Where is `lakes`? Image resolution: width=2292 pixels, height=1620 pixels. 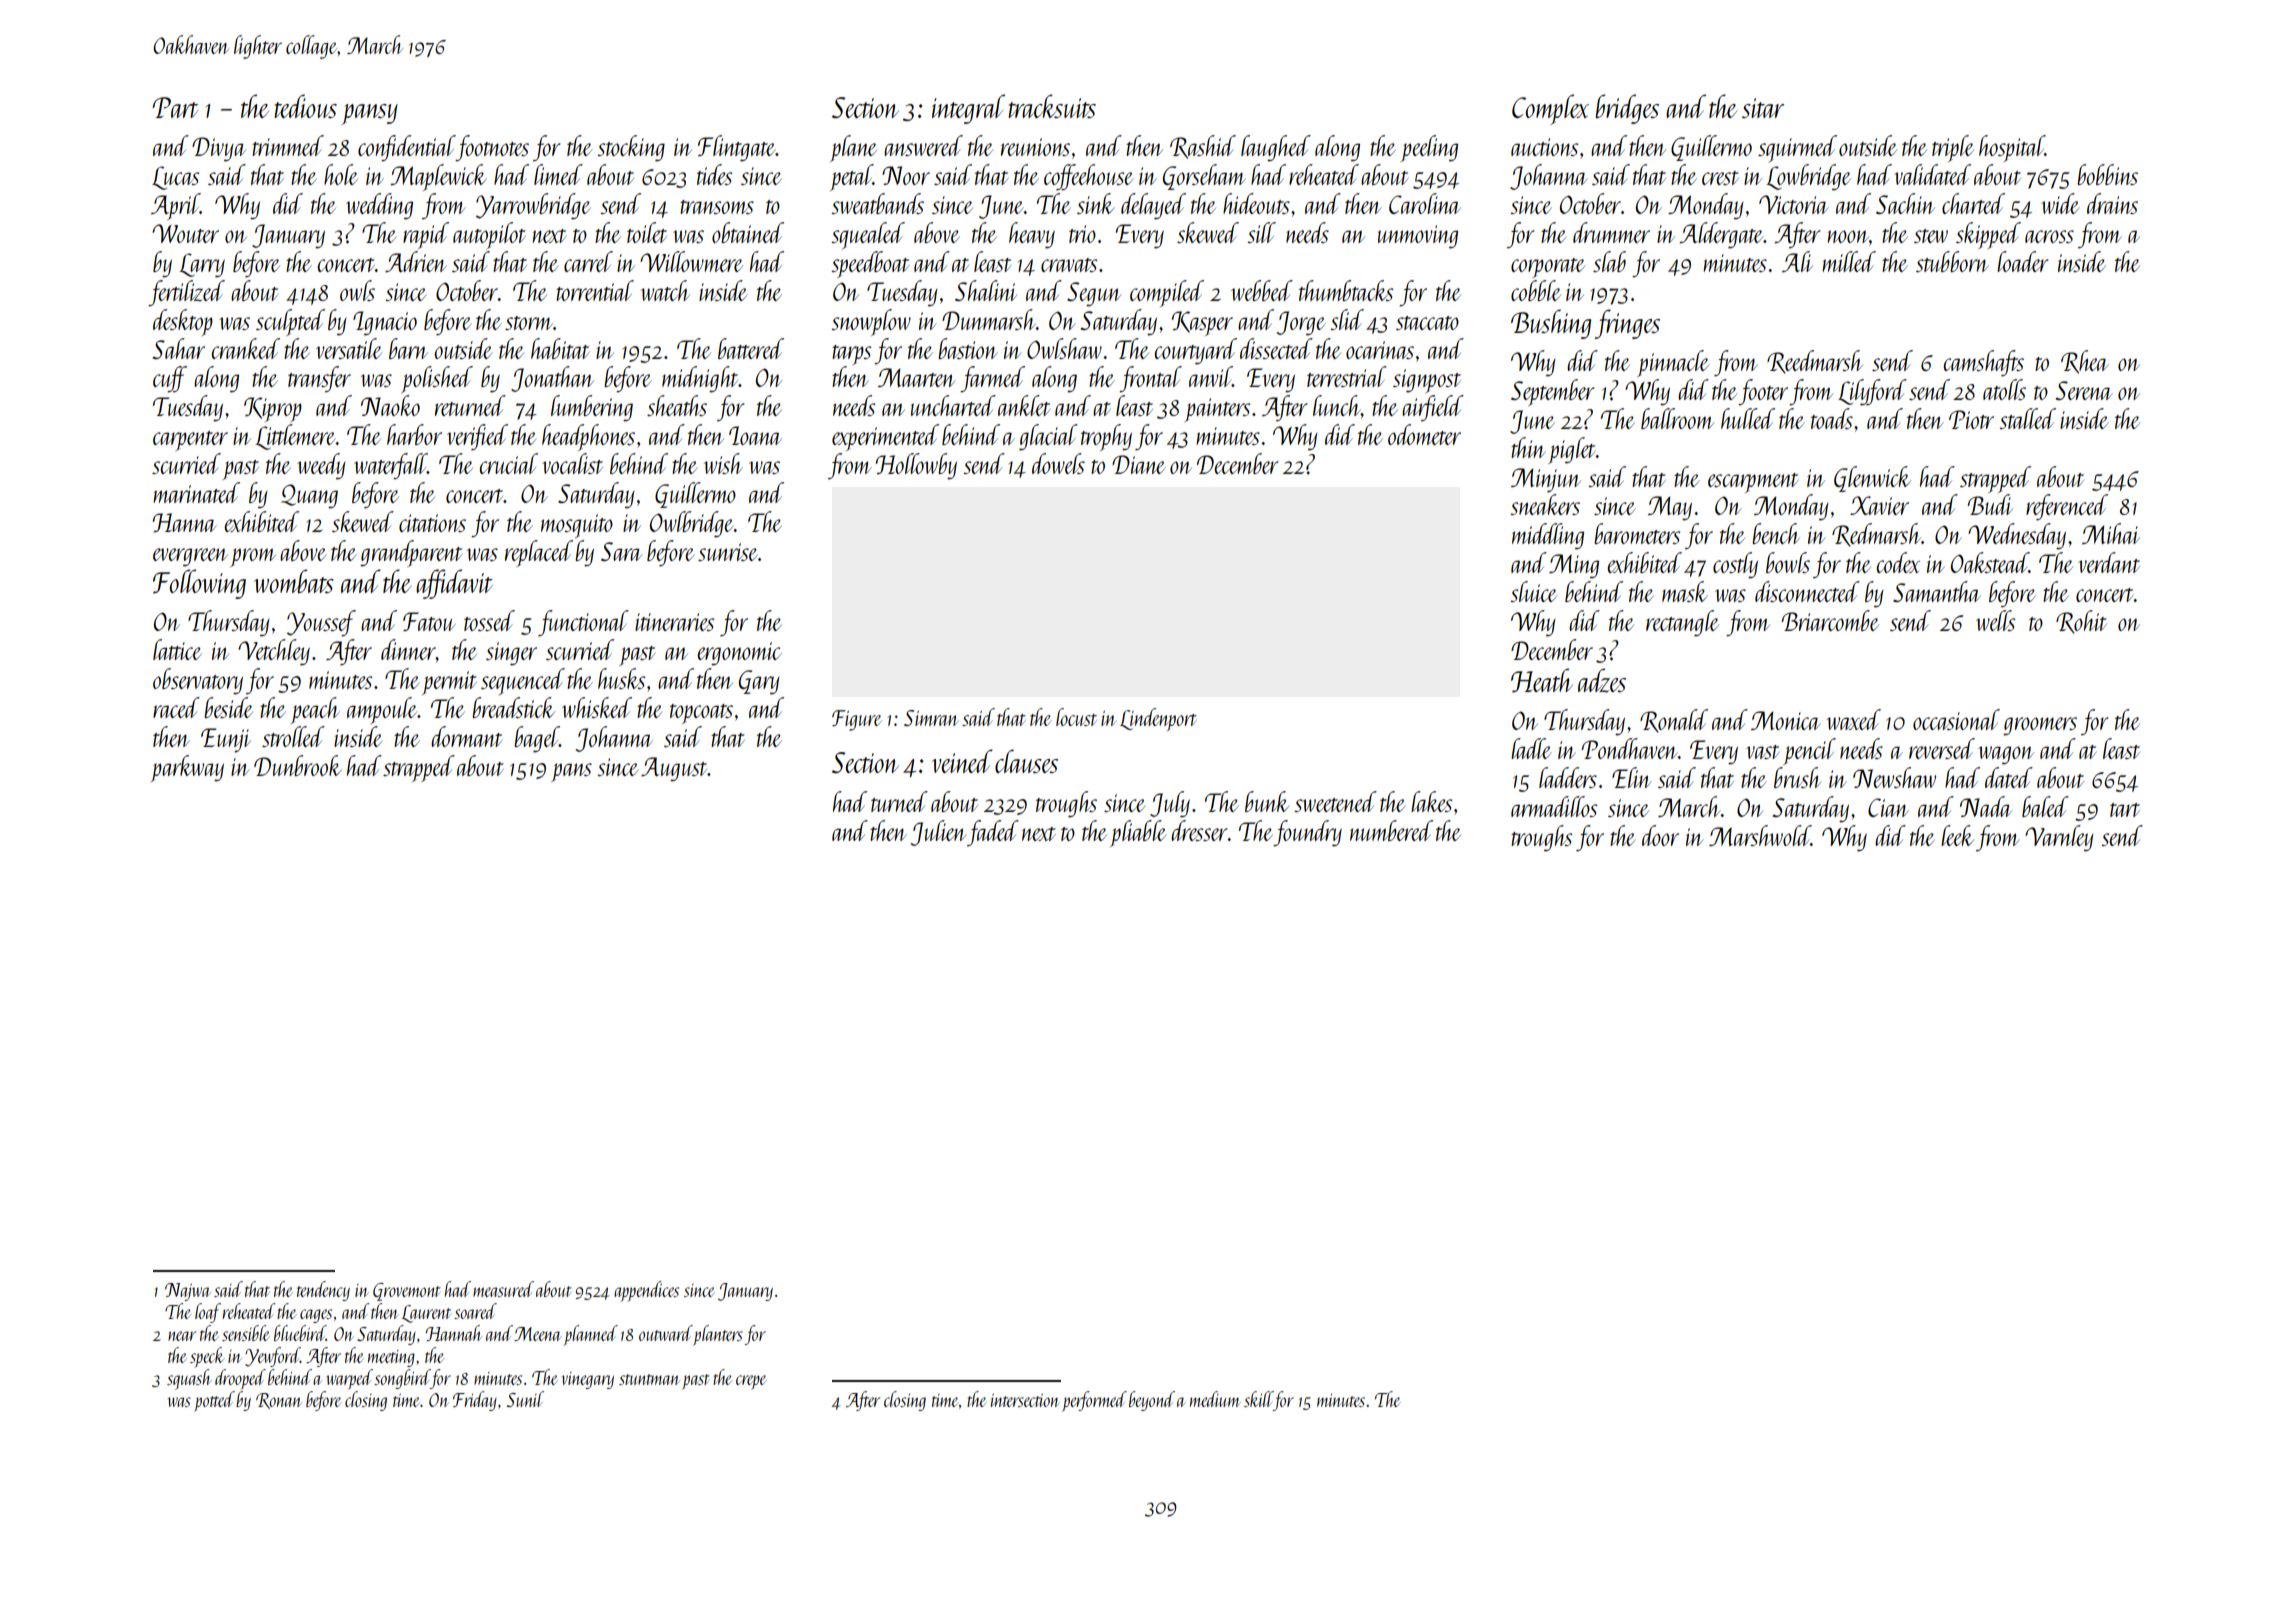 lakes is located at coordinates (1431, 801).
